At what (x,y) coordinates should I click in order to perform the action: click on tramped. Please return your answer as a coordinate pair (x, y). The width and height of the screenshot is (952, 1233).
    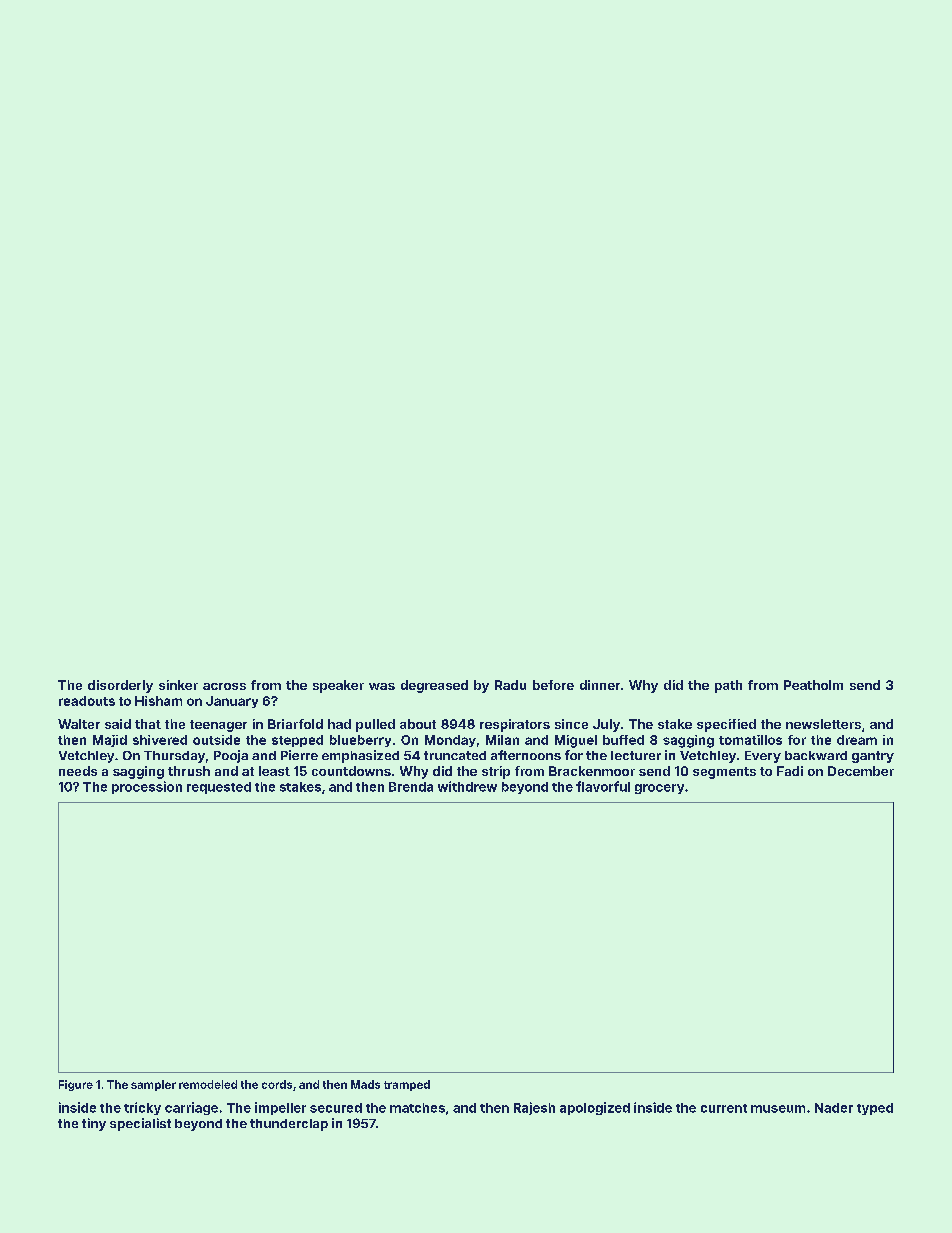
    Looking at the image, I should click on (407, 1085).
